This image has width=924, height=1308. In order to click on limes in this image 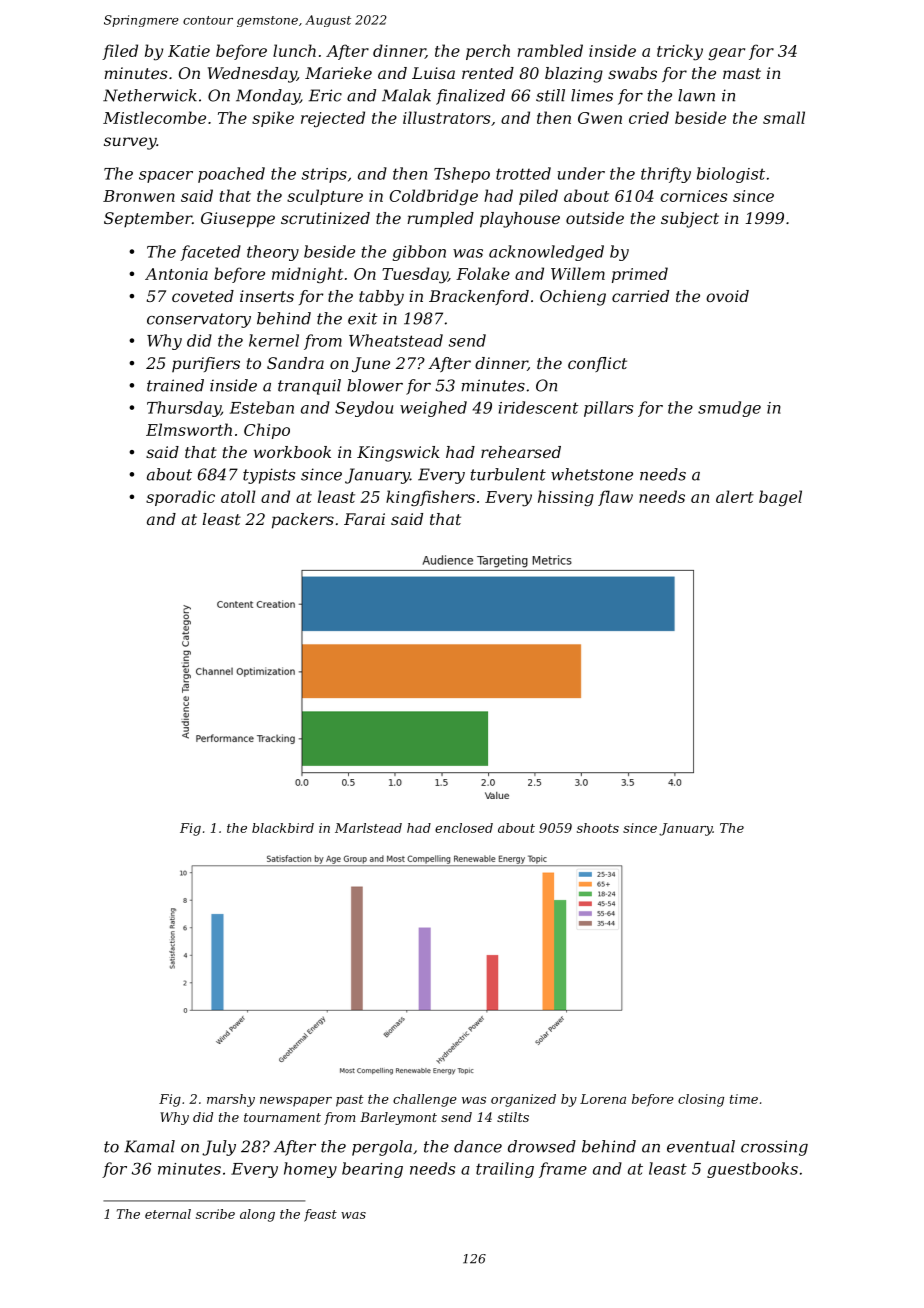, I will do `click(592, 95)`.
